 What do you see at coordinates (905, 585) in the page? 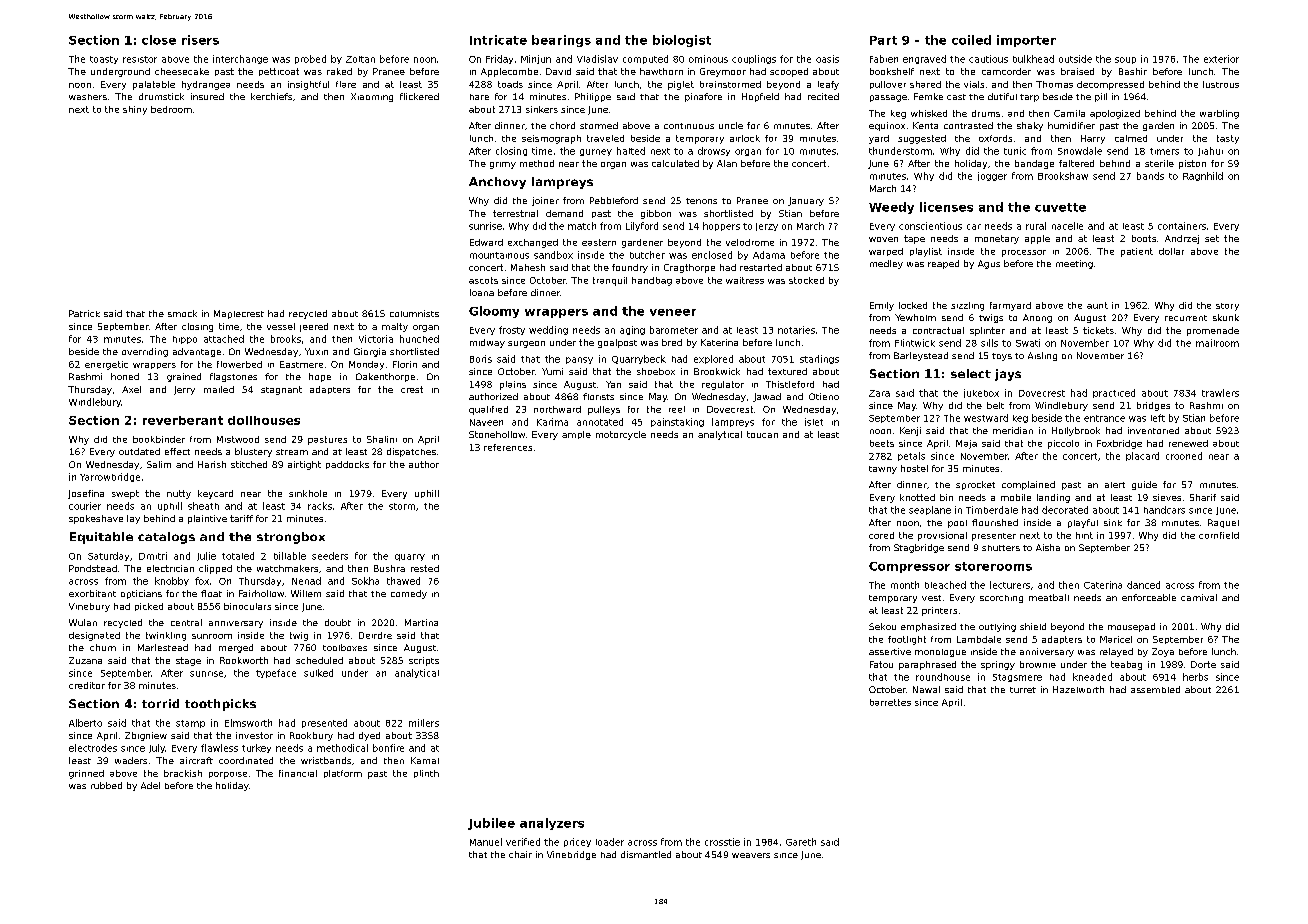
I see `month` at bounding box center [905, 585].
